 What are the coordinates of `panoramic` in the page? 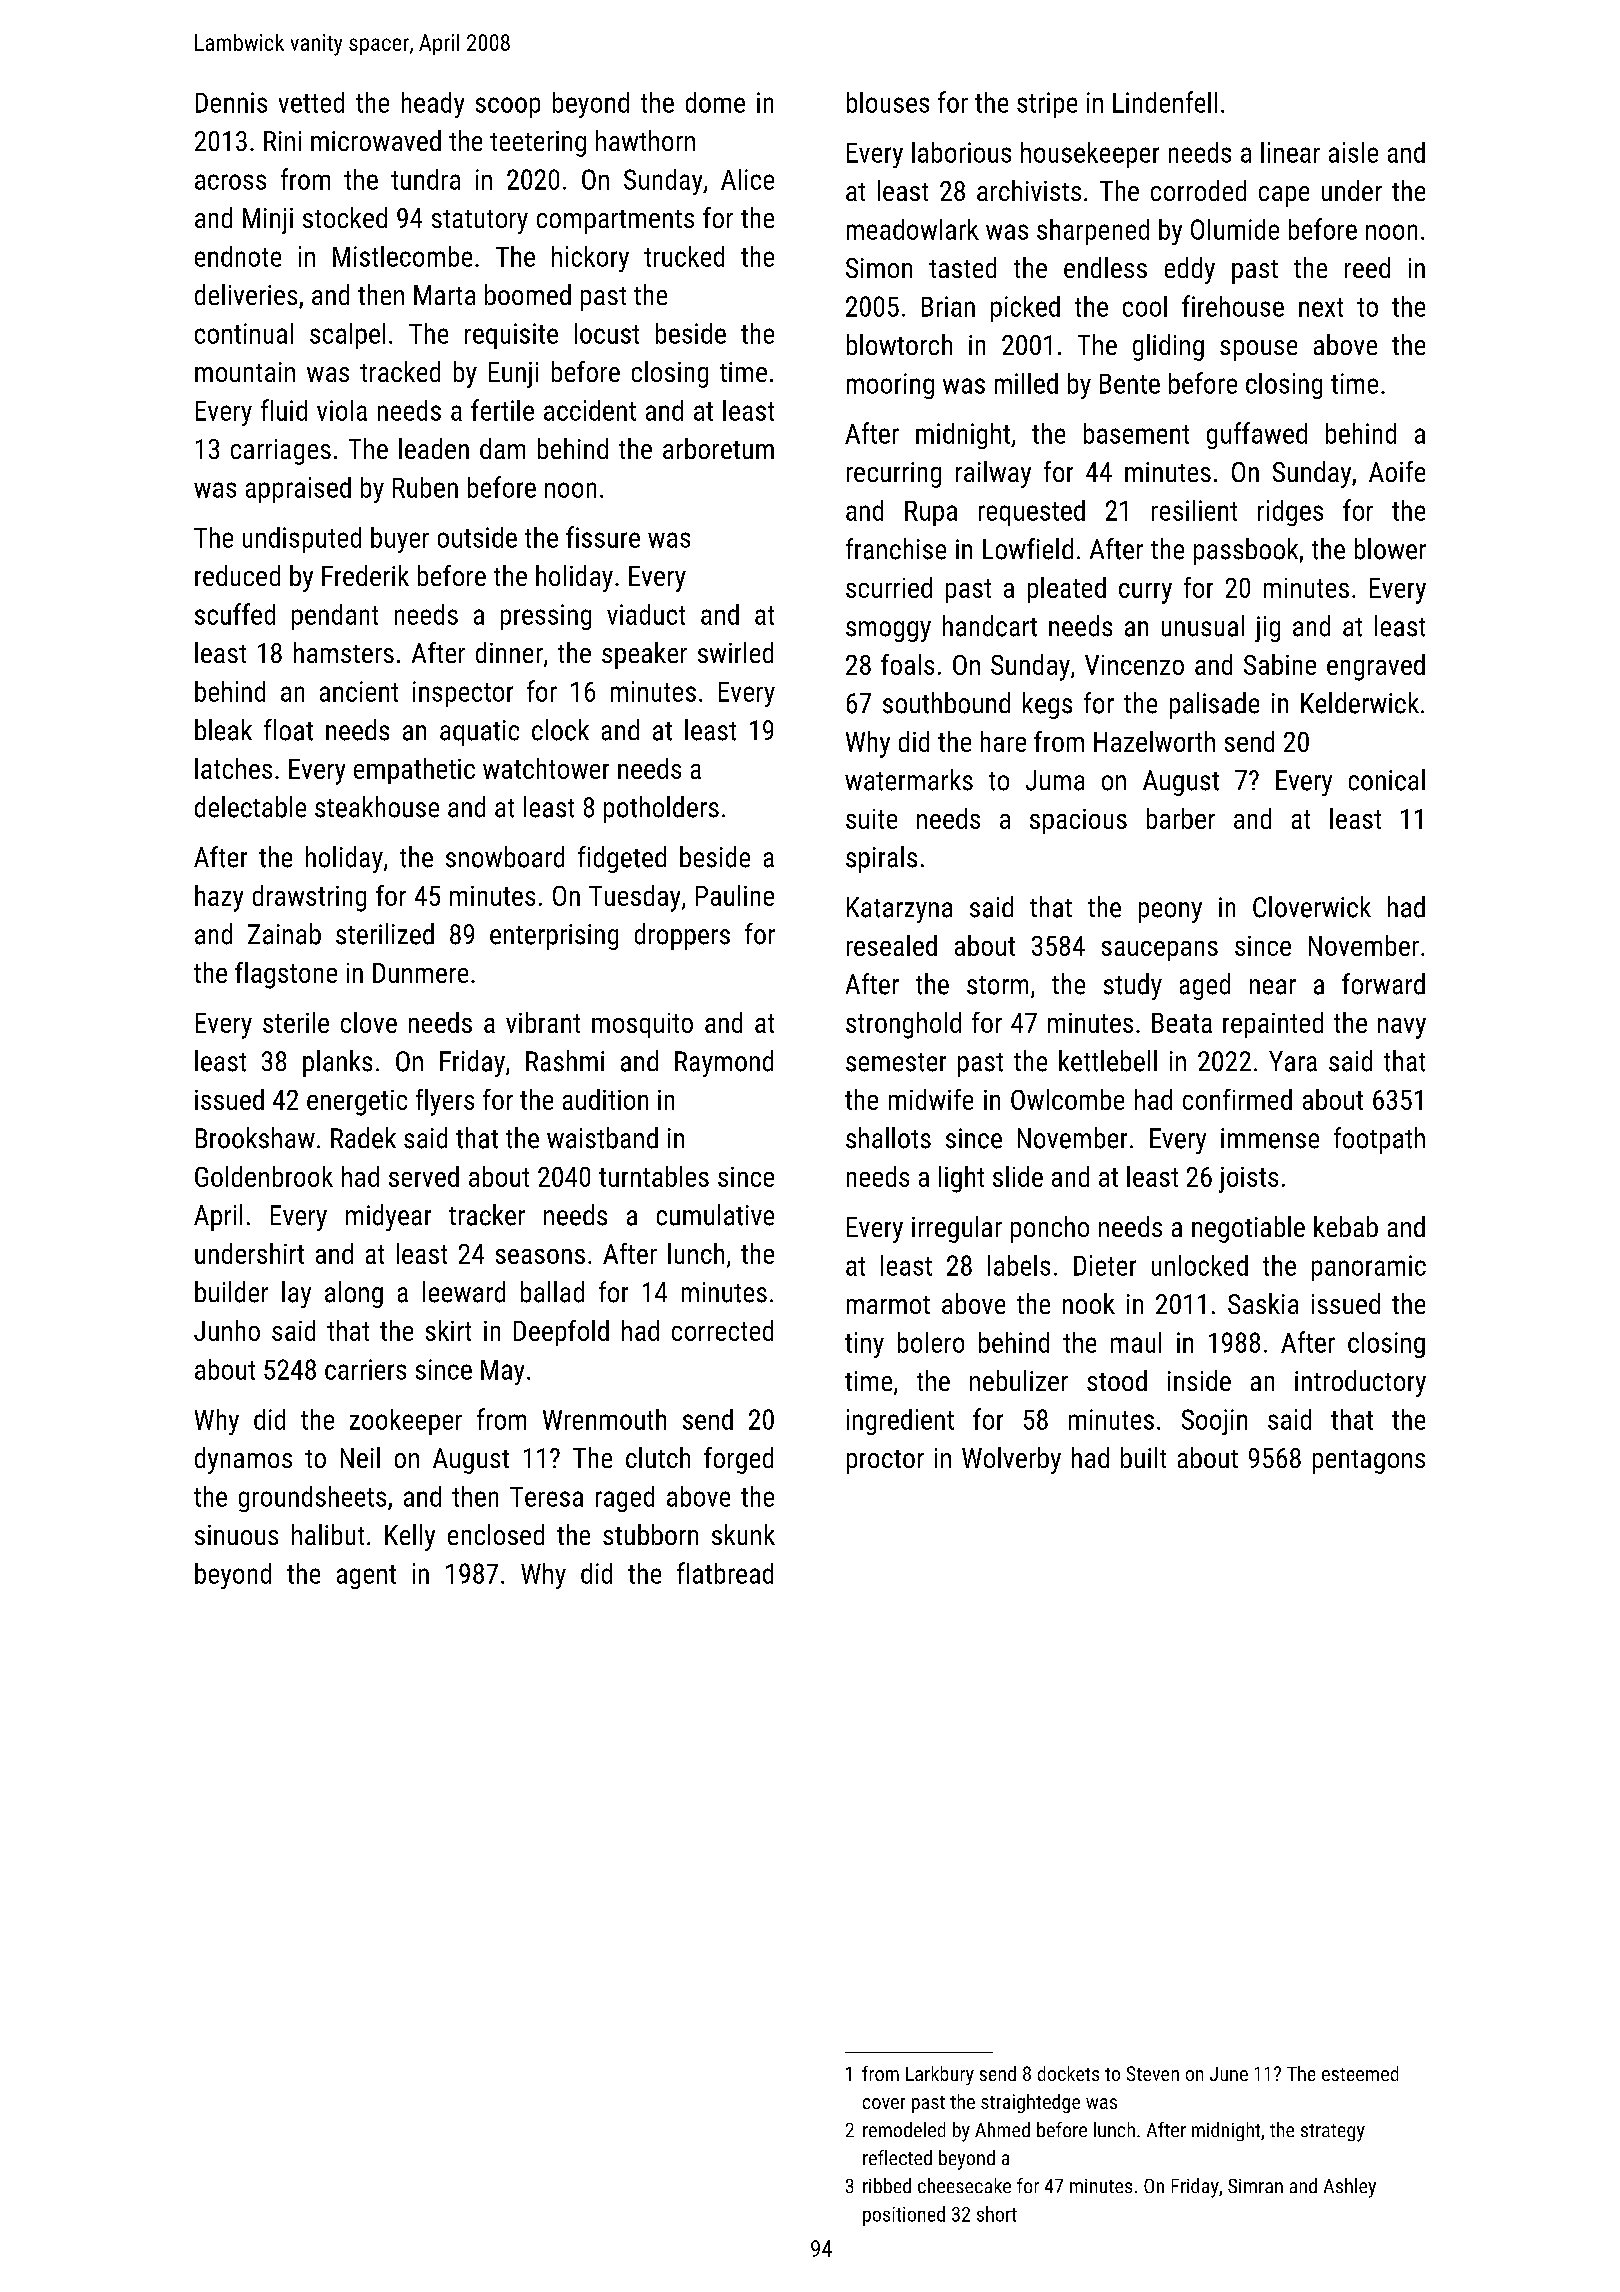 It's located at (1369, 1268).
